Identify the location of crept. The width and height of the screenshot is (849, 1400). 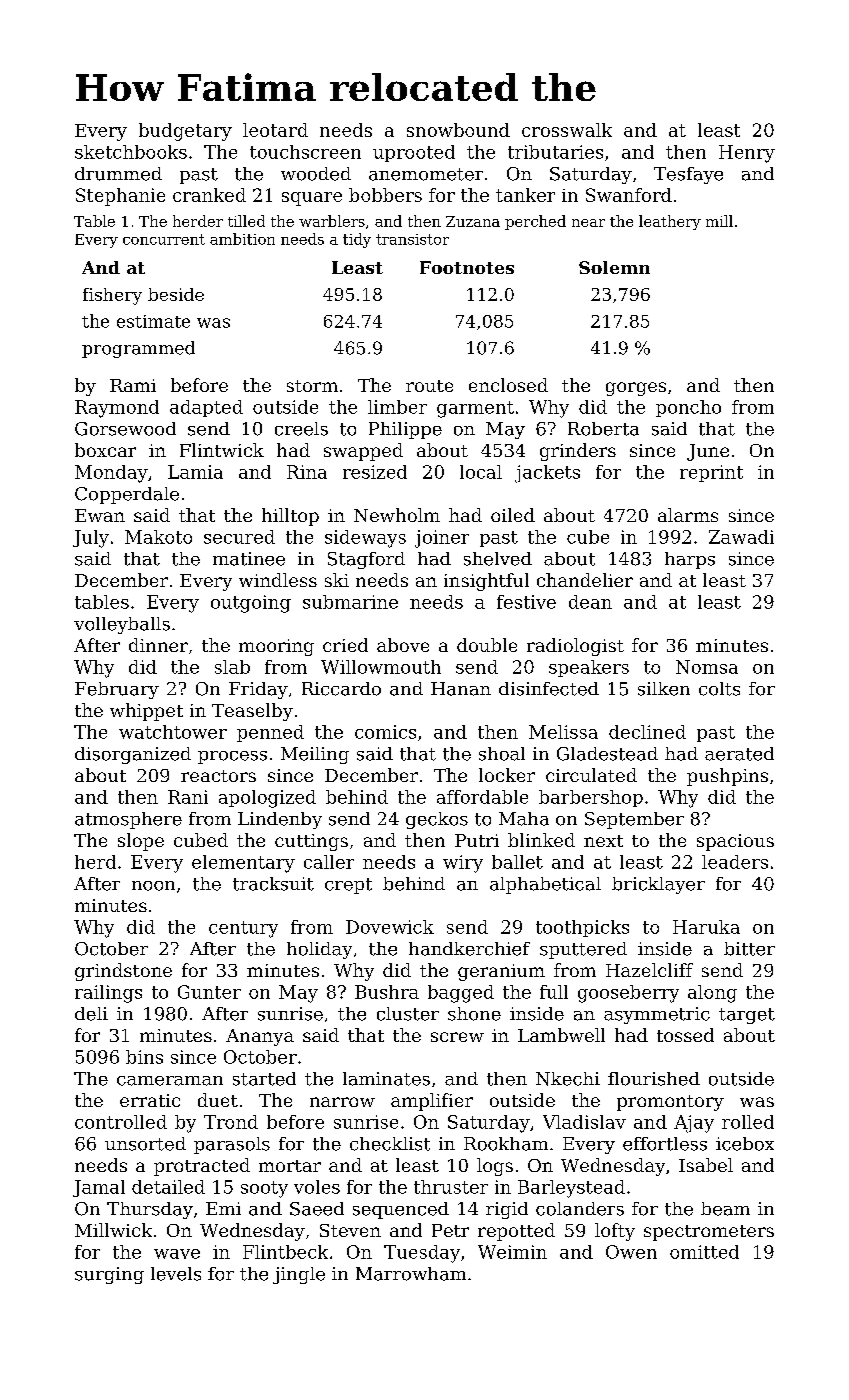
(348, 886).
